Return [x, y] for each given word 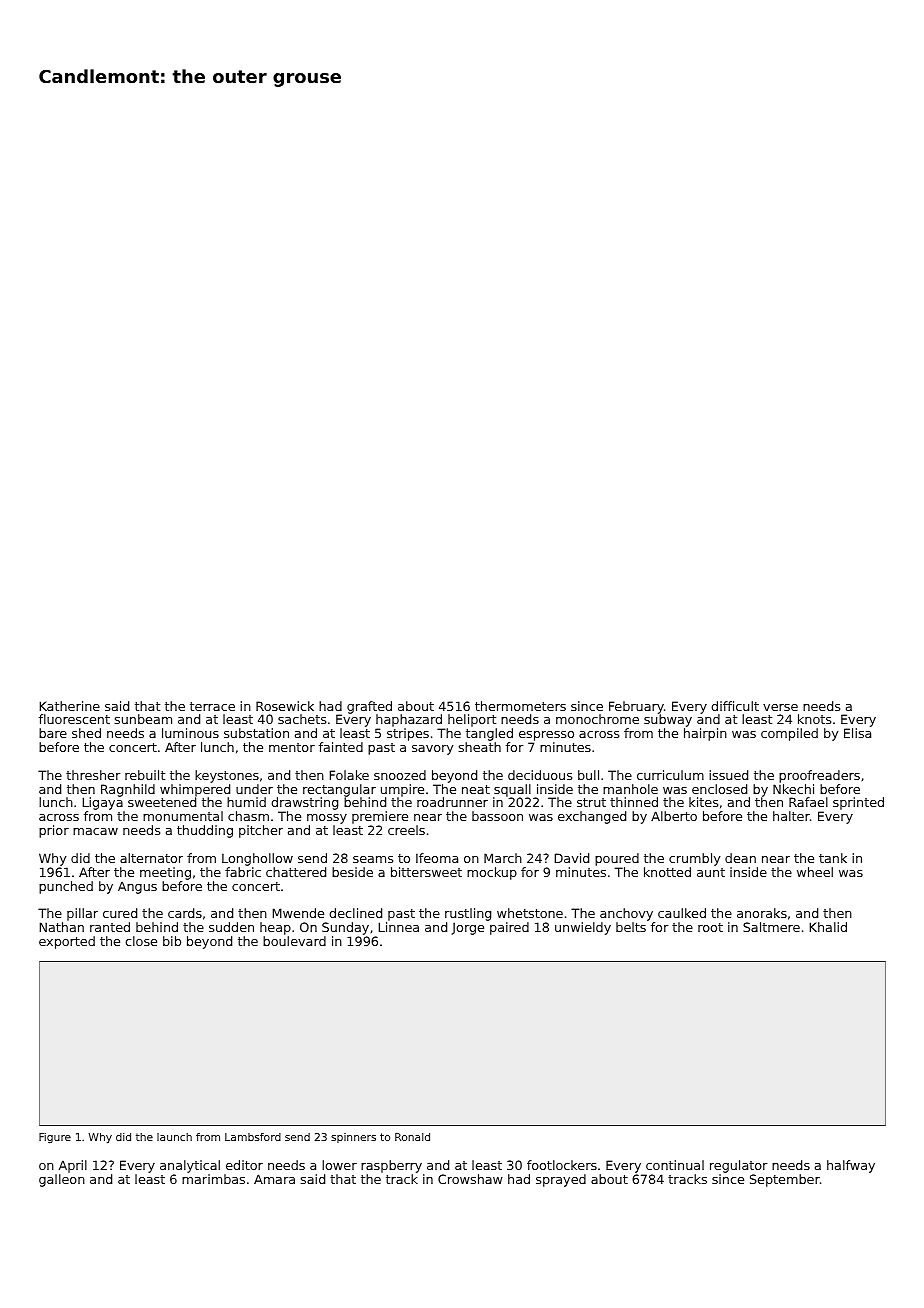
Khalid [828, 927]
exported [67, 942]
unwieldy [583, 928]
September [785, 1180]
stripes [408, 734]
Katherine [70, 706]
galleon [62, 1180]
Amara [274, 1179]
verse [780, 707]
